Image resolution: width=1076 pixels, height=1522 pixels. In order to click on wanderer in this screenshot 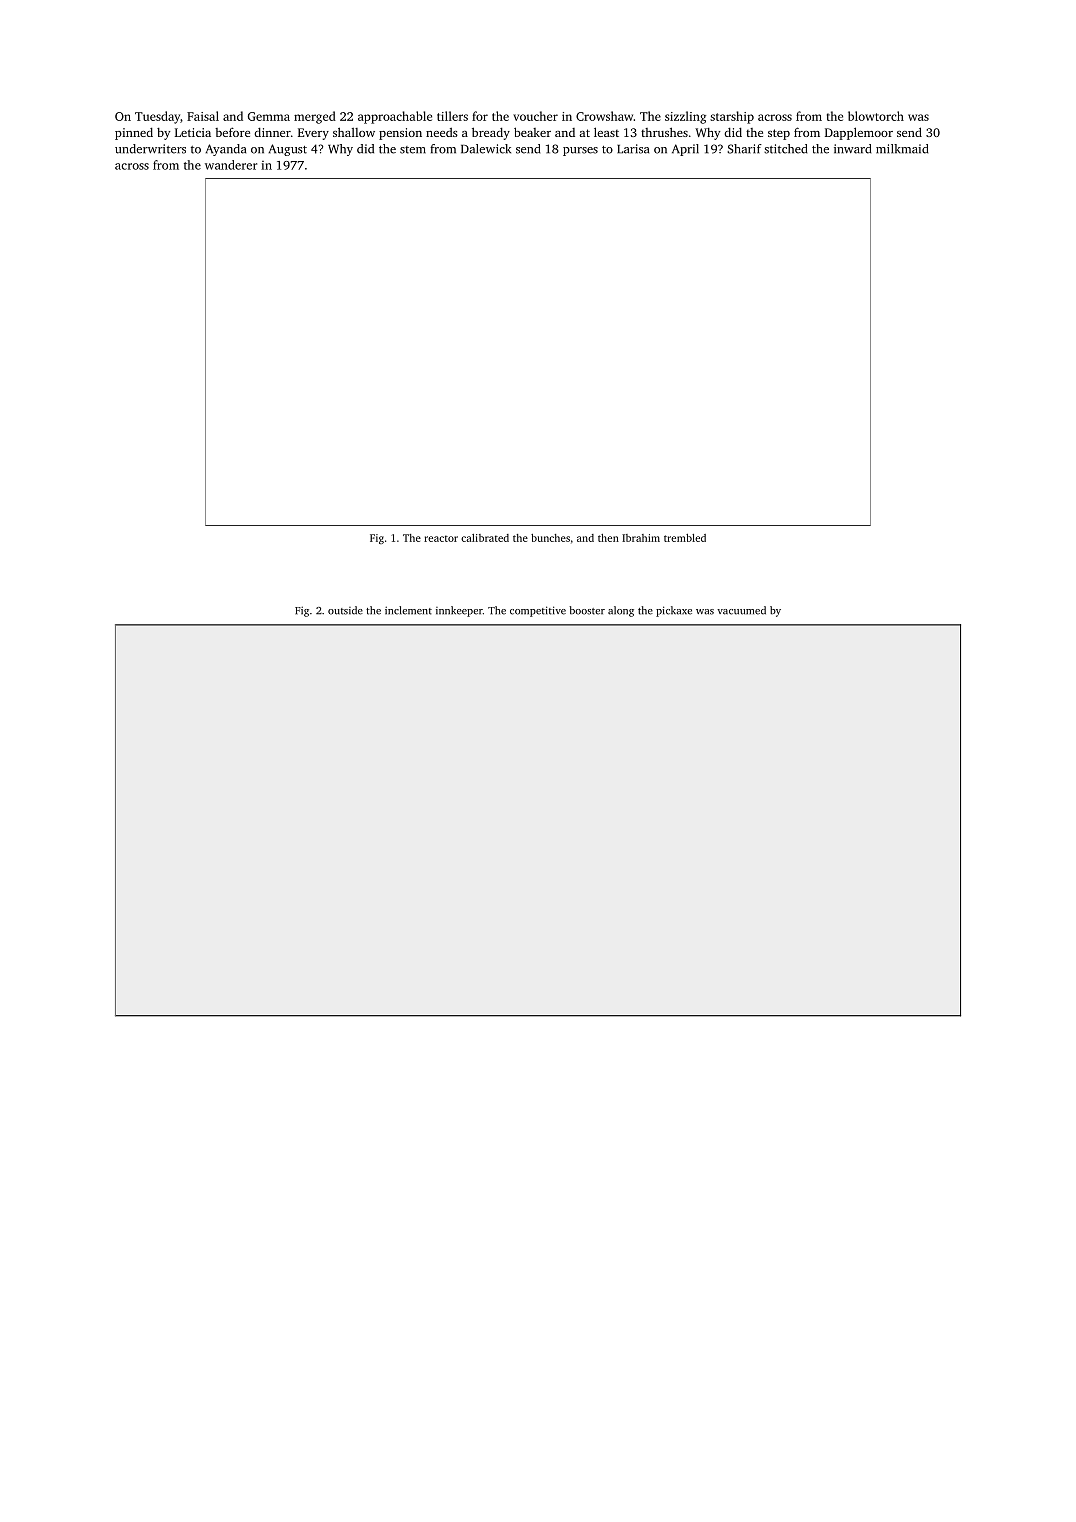, I will do `click(231, 165)`.
